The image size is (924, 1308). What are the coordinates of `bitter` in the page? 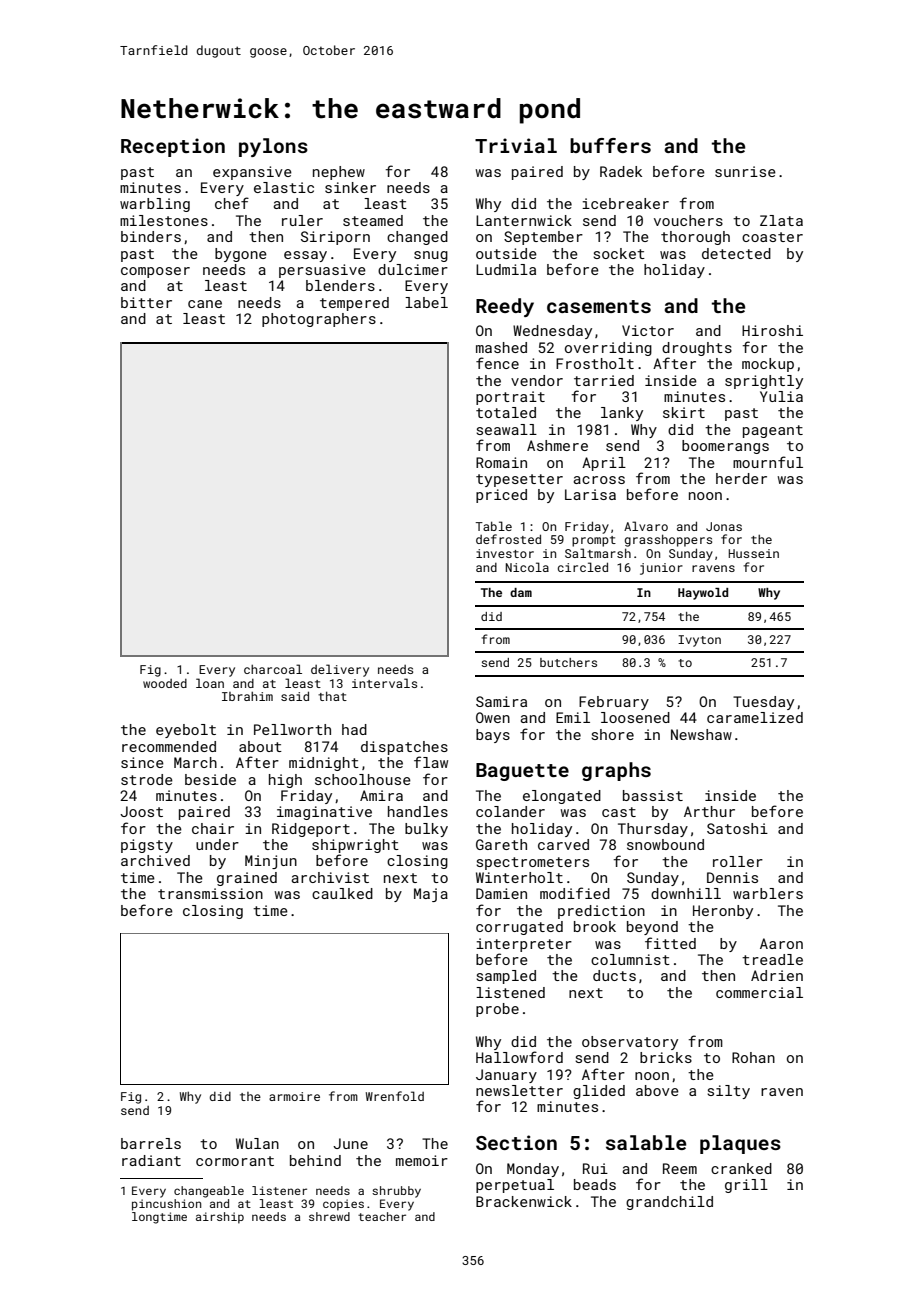 It's located at (146, 302).
